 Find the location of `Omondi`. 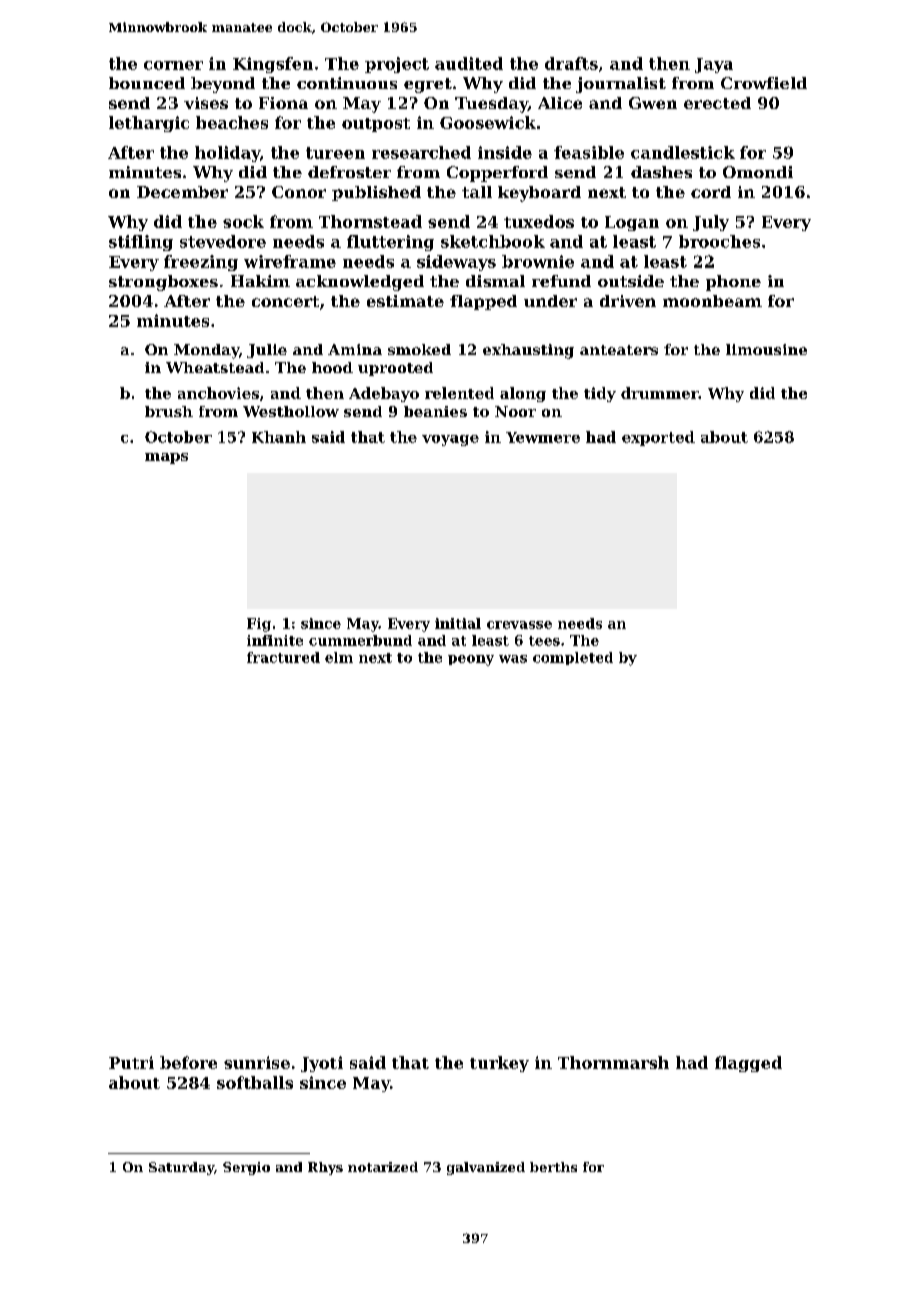

Omondi is located at coordinates (758, 172).
